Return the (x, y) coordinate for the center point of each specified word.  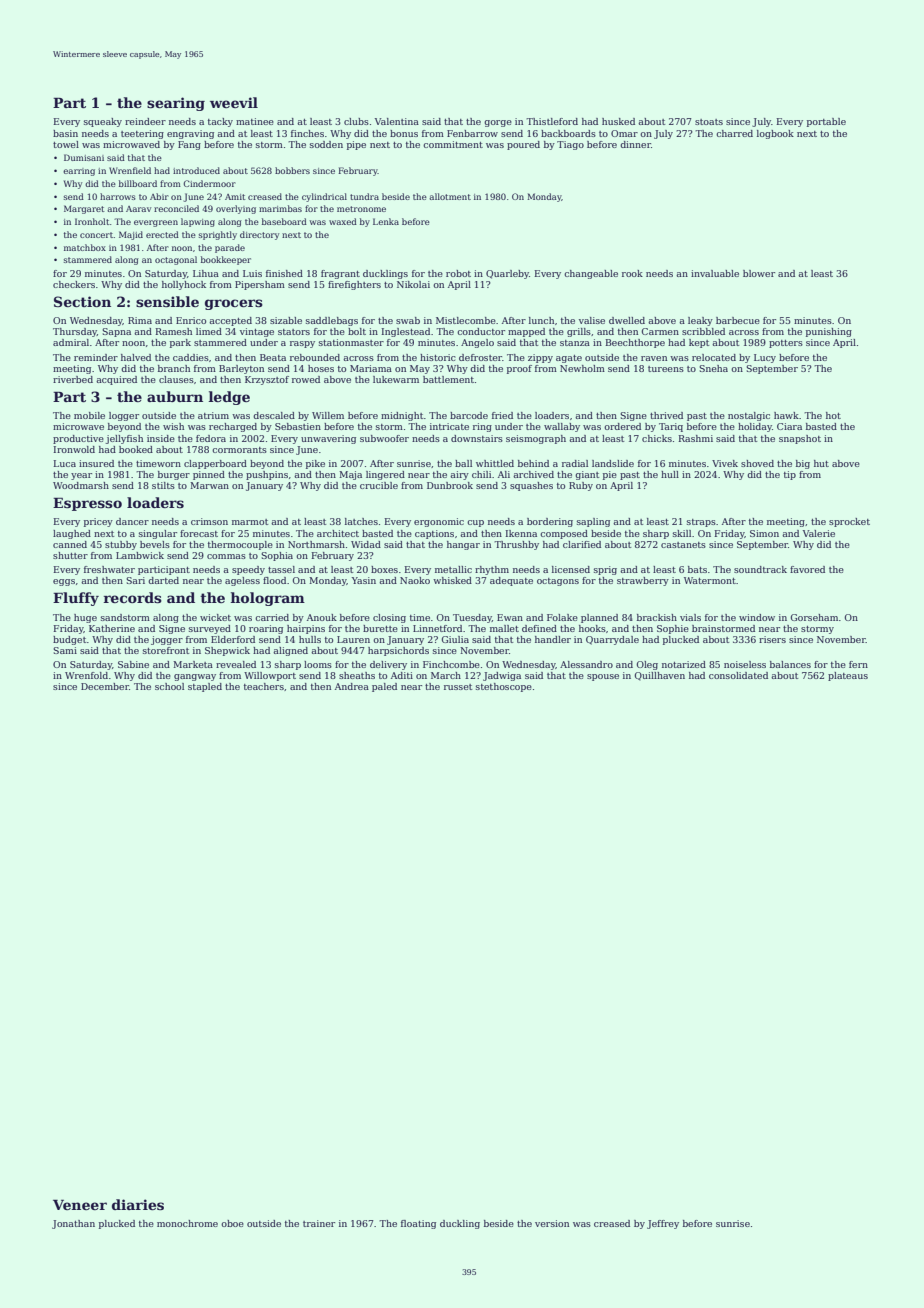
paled (384, 687)
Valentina (397, 121)
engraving (190, 134)
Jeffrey (663, 1224)
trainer (319, 1223)
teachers (264, 686)
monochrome (187, 1223)
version (552, 1223)
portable (826, 122)
